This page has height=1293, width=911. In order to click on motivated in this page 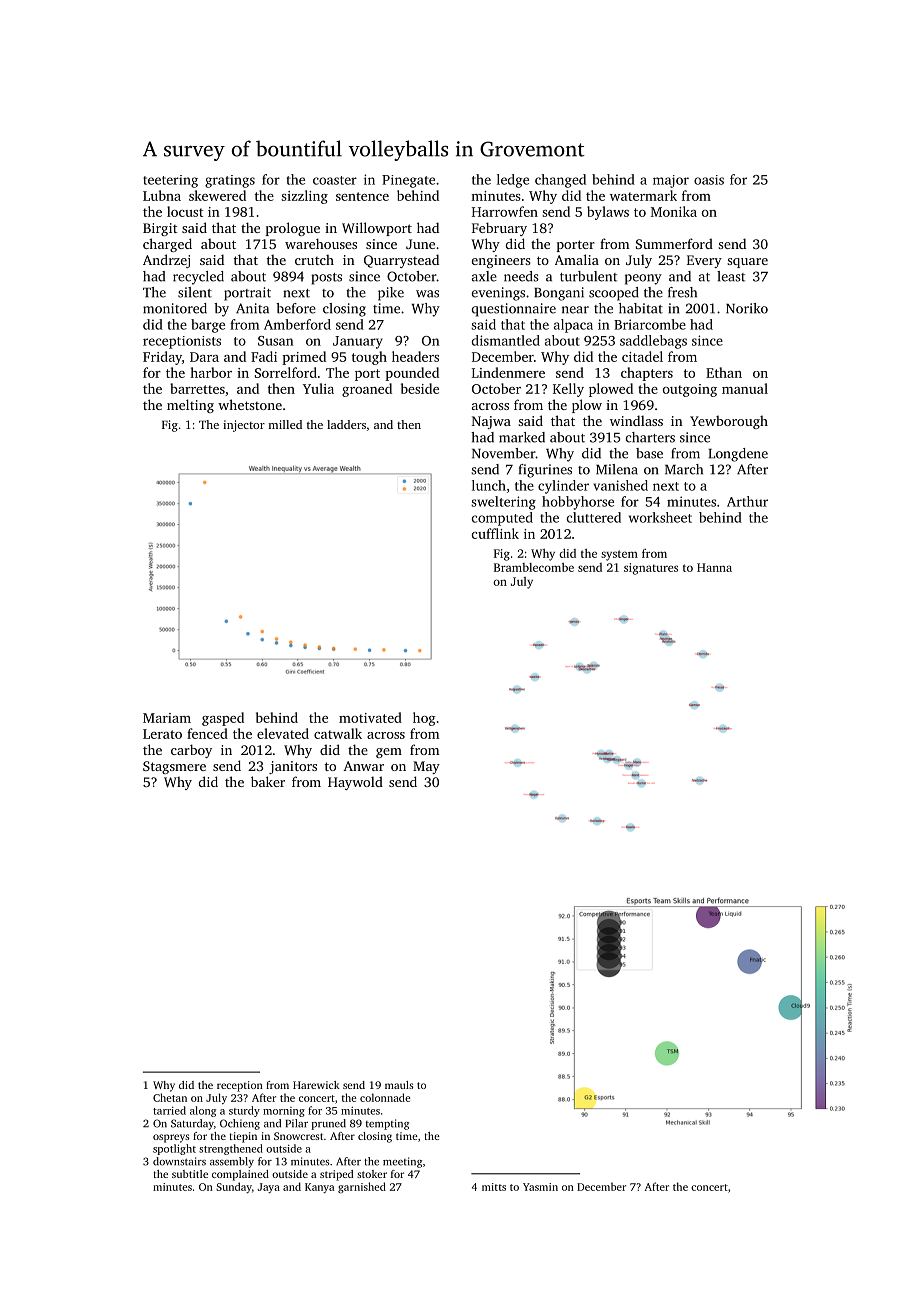, I will do `click(370, 717)`.
